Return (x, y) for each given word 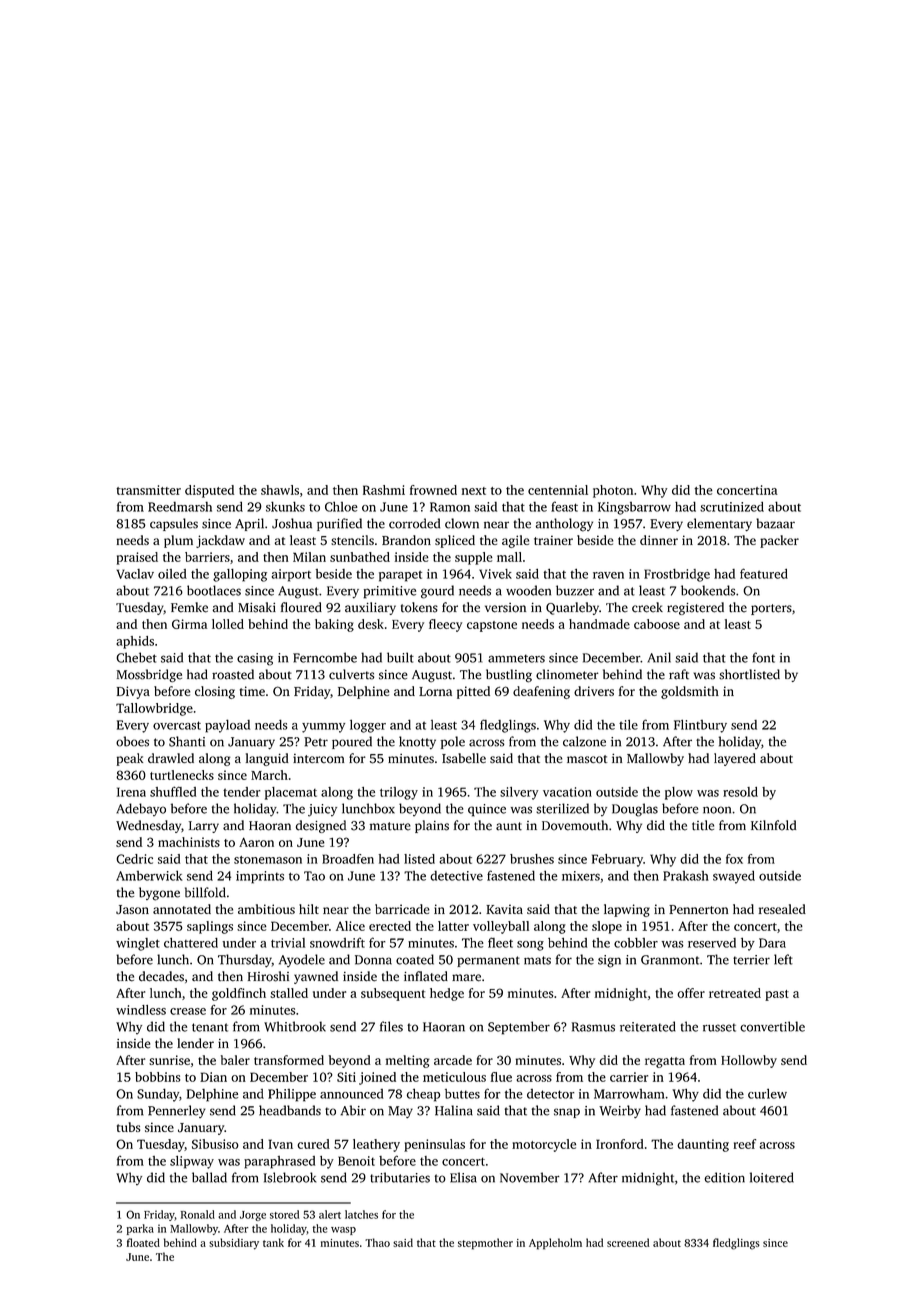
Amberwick (149, 876)
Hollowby (749, 1061)
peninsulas (434, 1145)
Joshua (292, 523)
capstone (492, 626)
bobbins (157, 1077)
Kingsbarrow (634, 508)
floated (143, 1242)
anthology (564, 525)
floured (301, 607)
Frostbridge (677, 575)
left (783, 959)
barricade (402, 909)
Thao (377, 1242)
